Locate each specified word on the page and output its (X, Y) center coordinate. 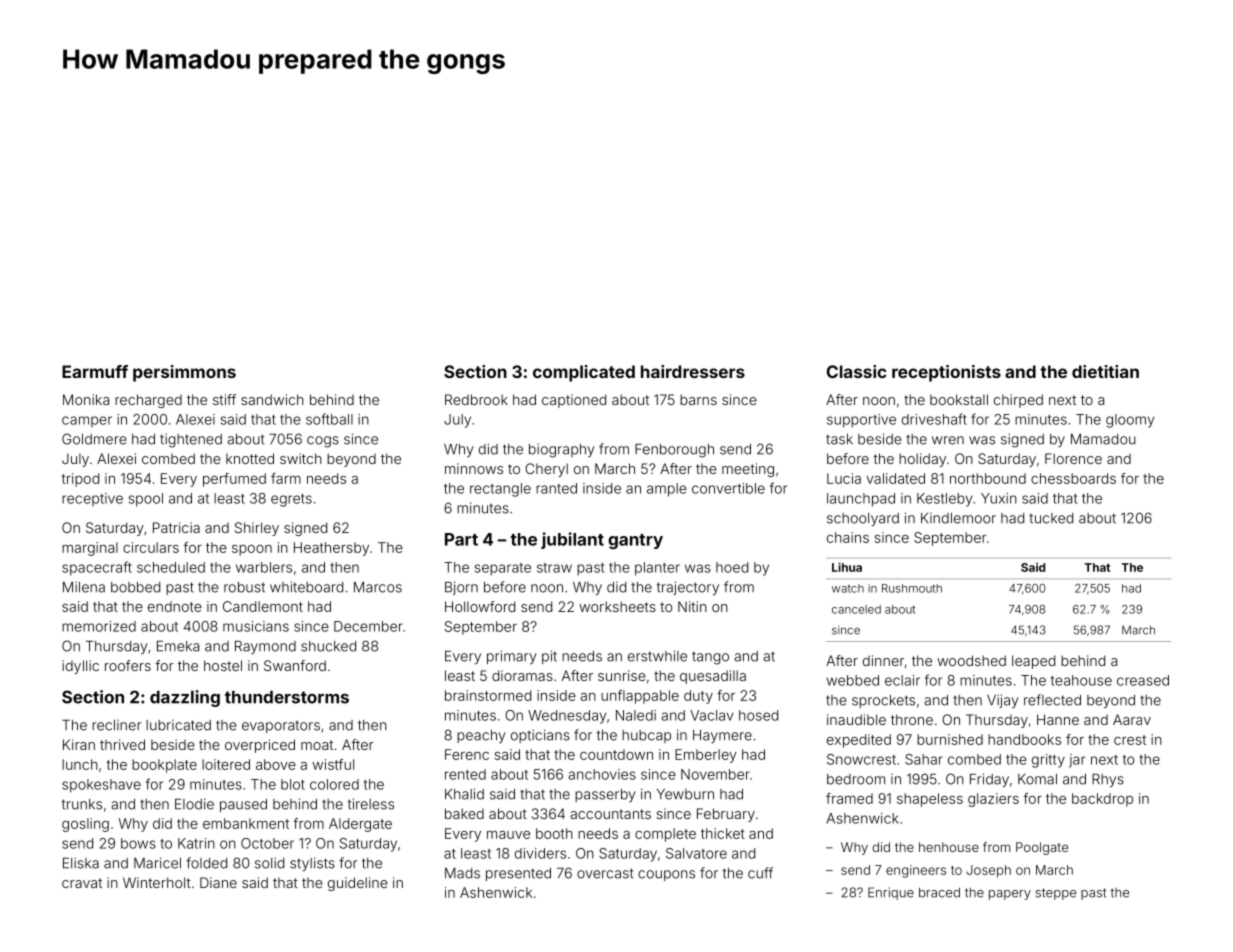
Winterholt (157, 882)
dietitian (1105, 371)
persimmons (184, 373)
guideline (358, 884)
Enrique (891, 893)
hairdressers (693, 371)
